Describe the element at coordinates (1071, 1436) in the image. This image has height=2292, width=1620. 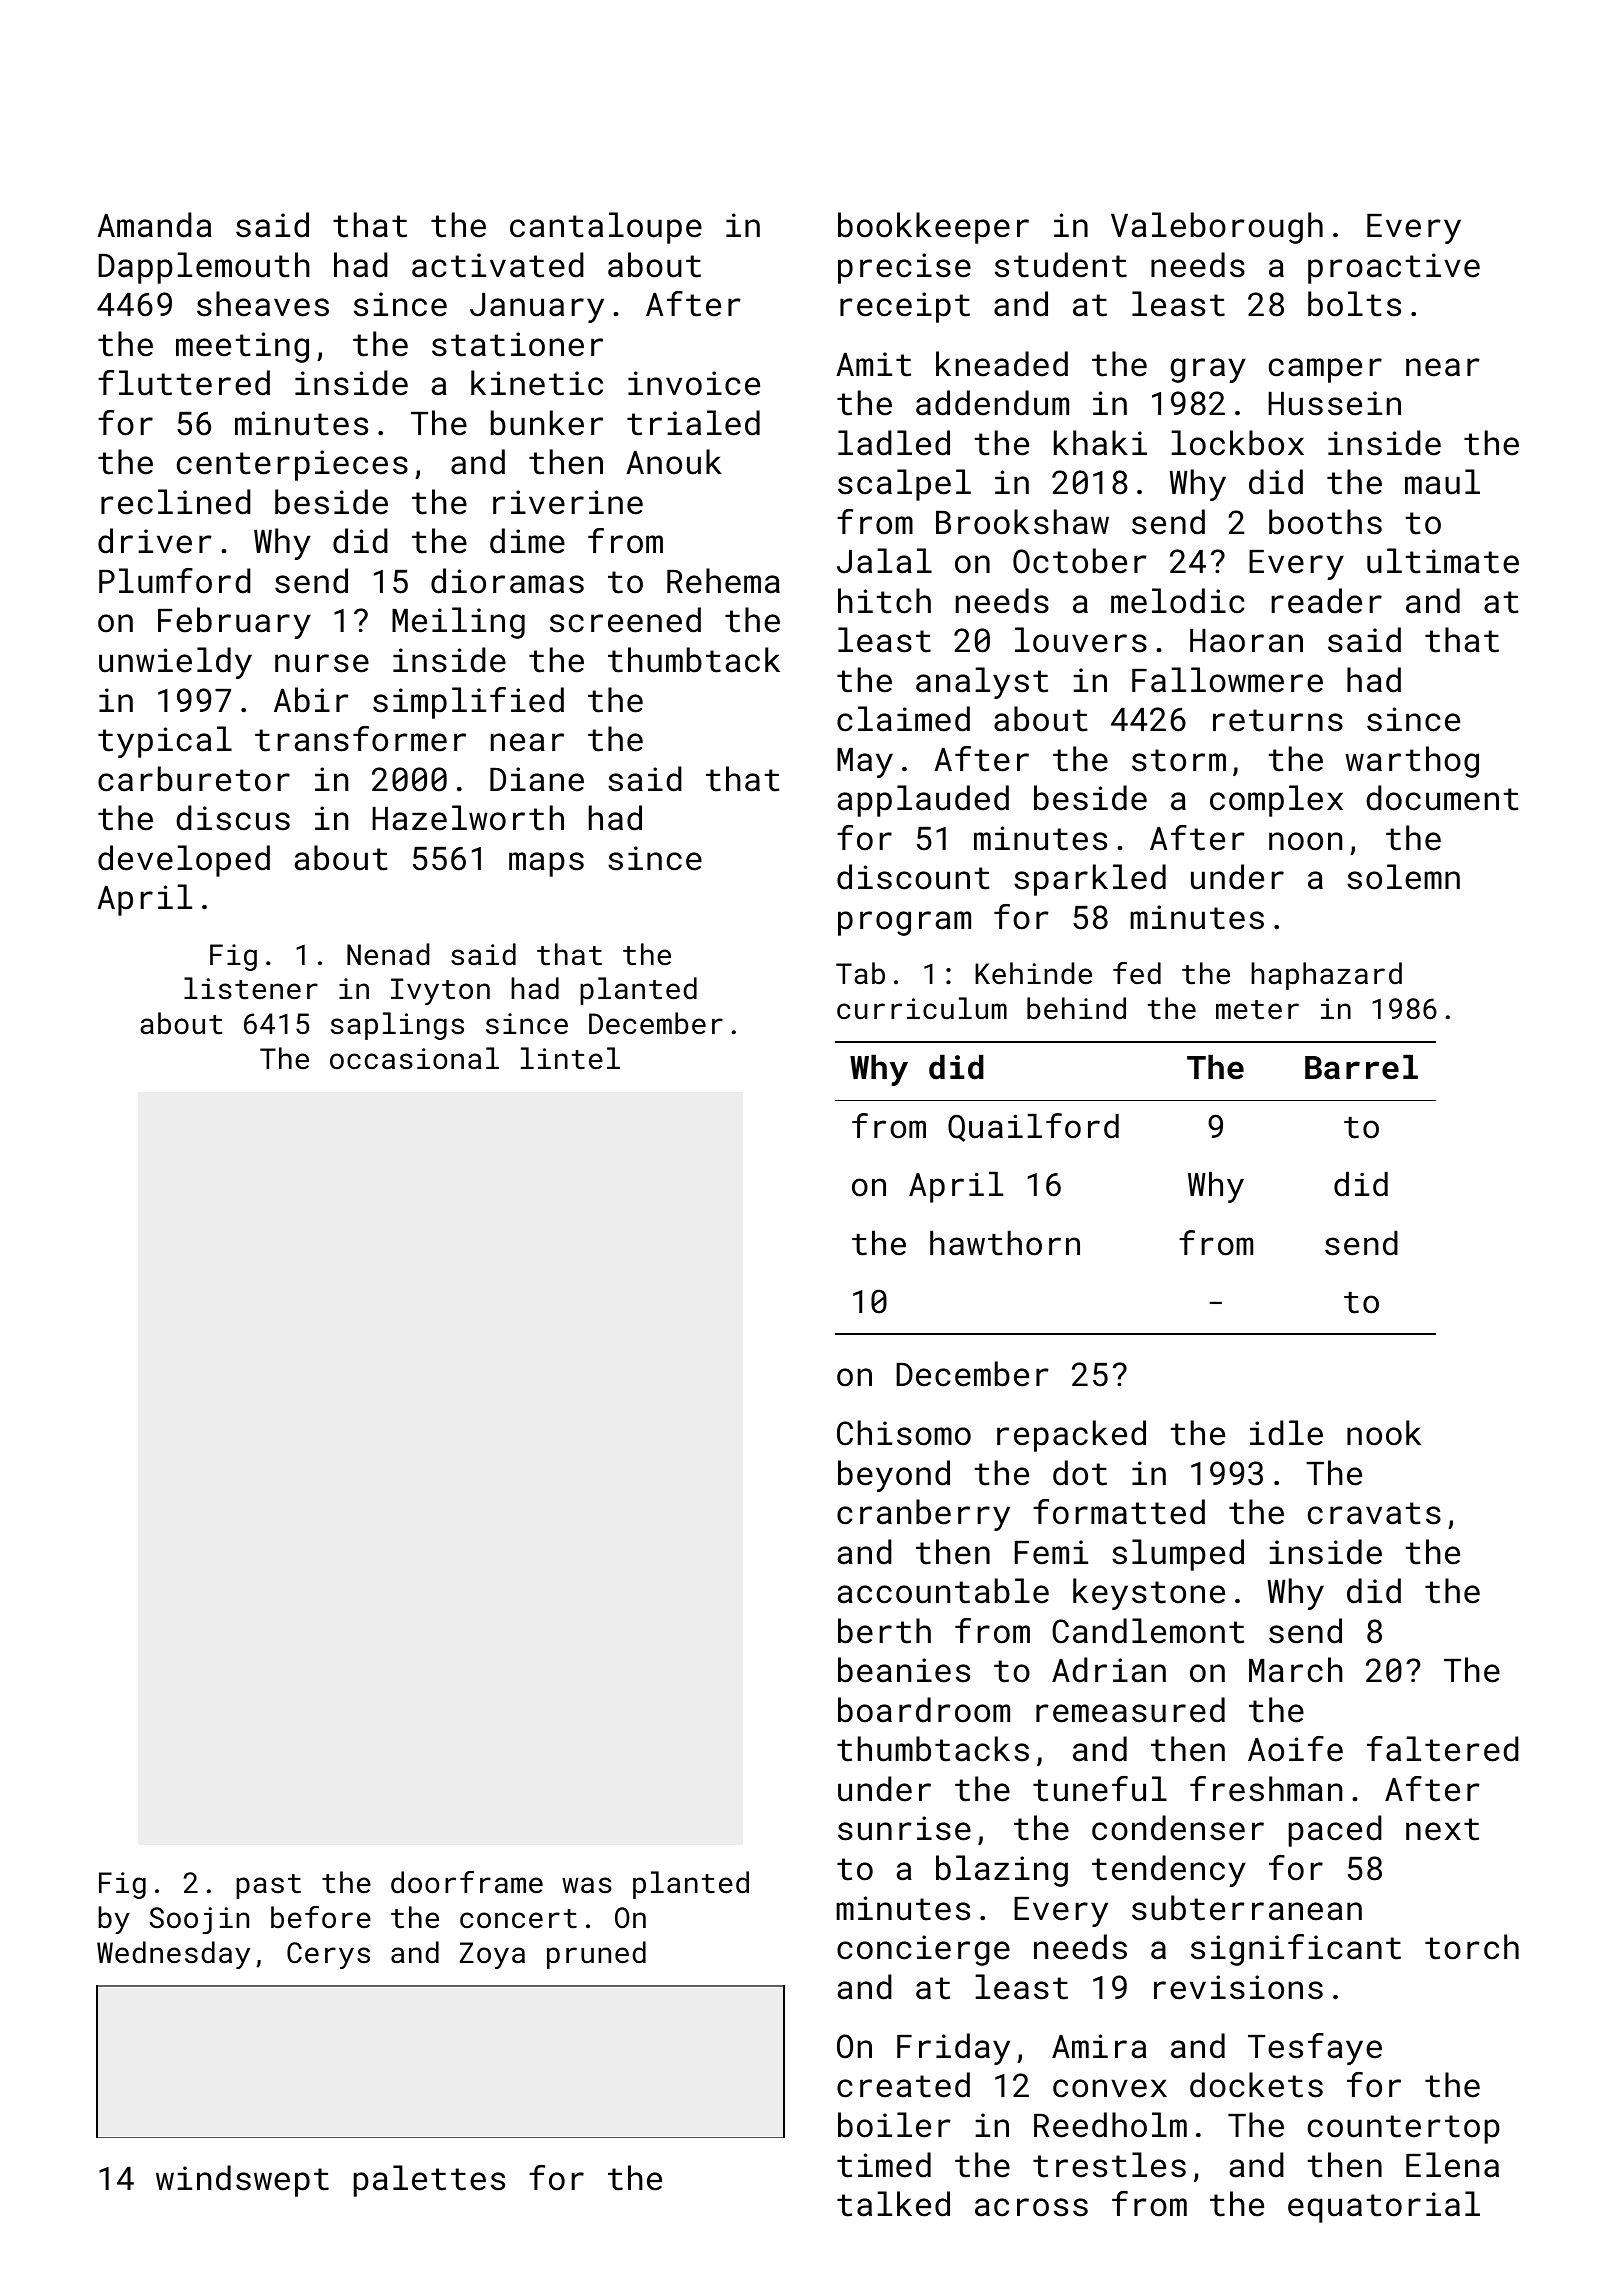
I see `repacked` at that location.
